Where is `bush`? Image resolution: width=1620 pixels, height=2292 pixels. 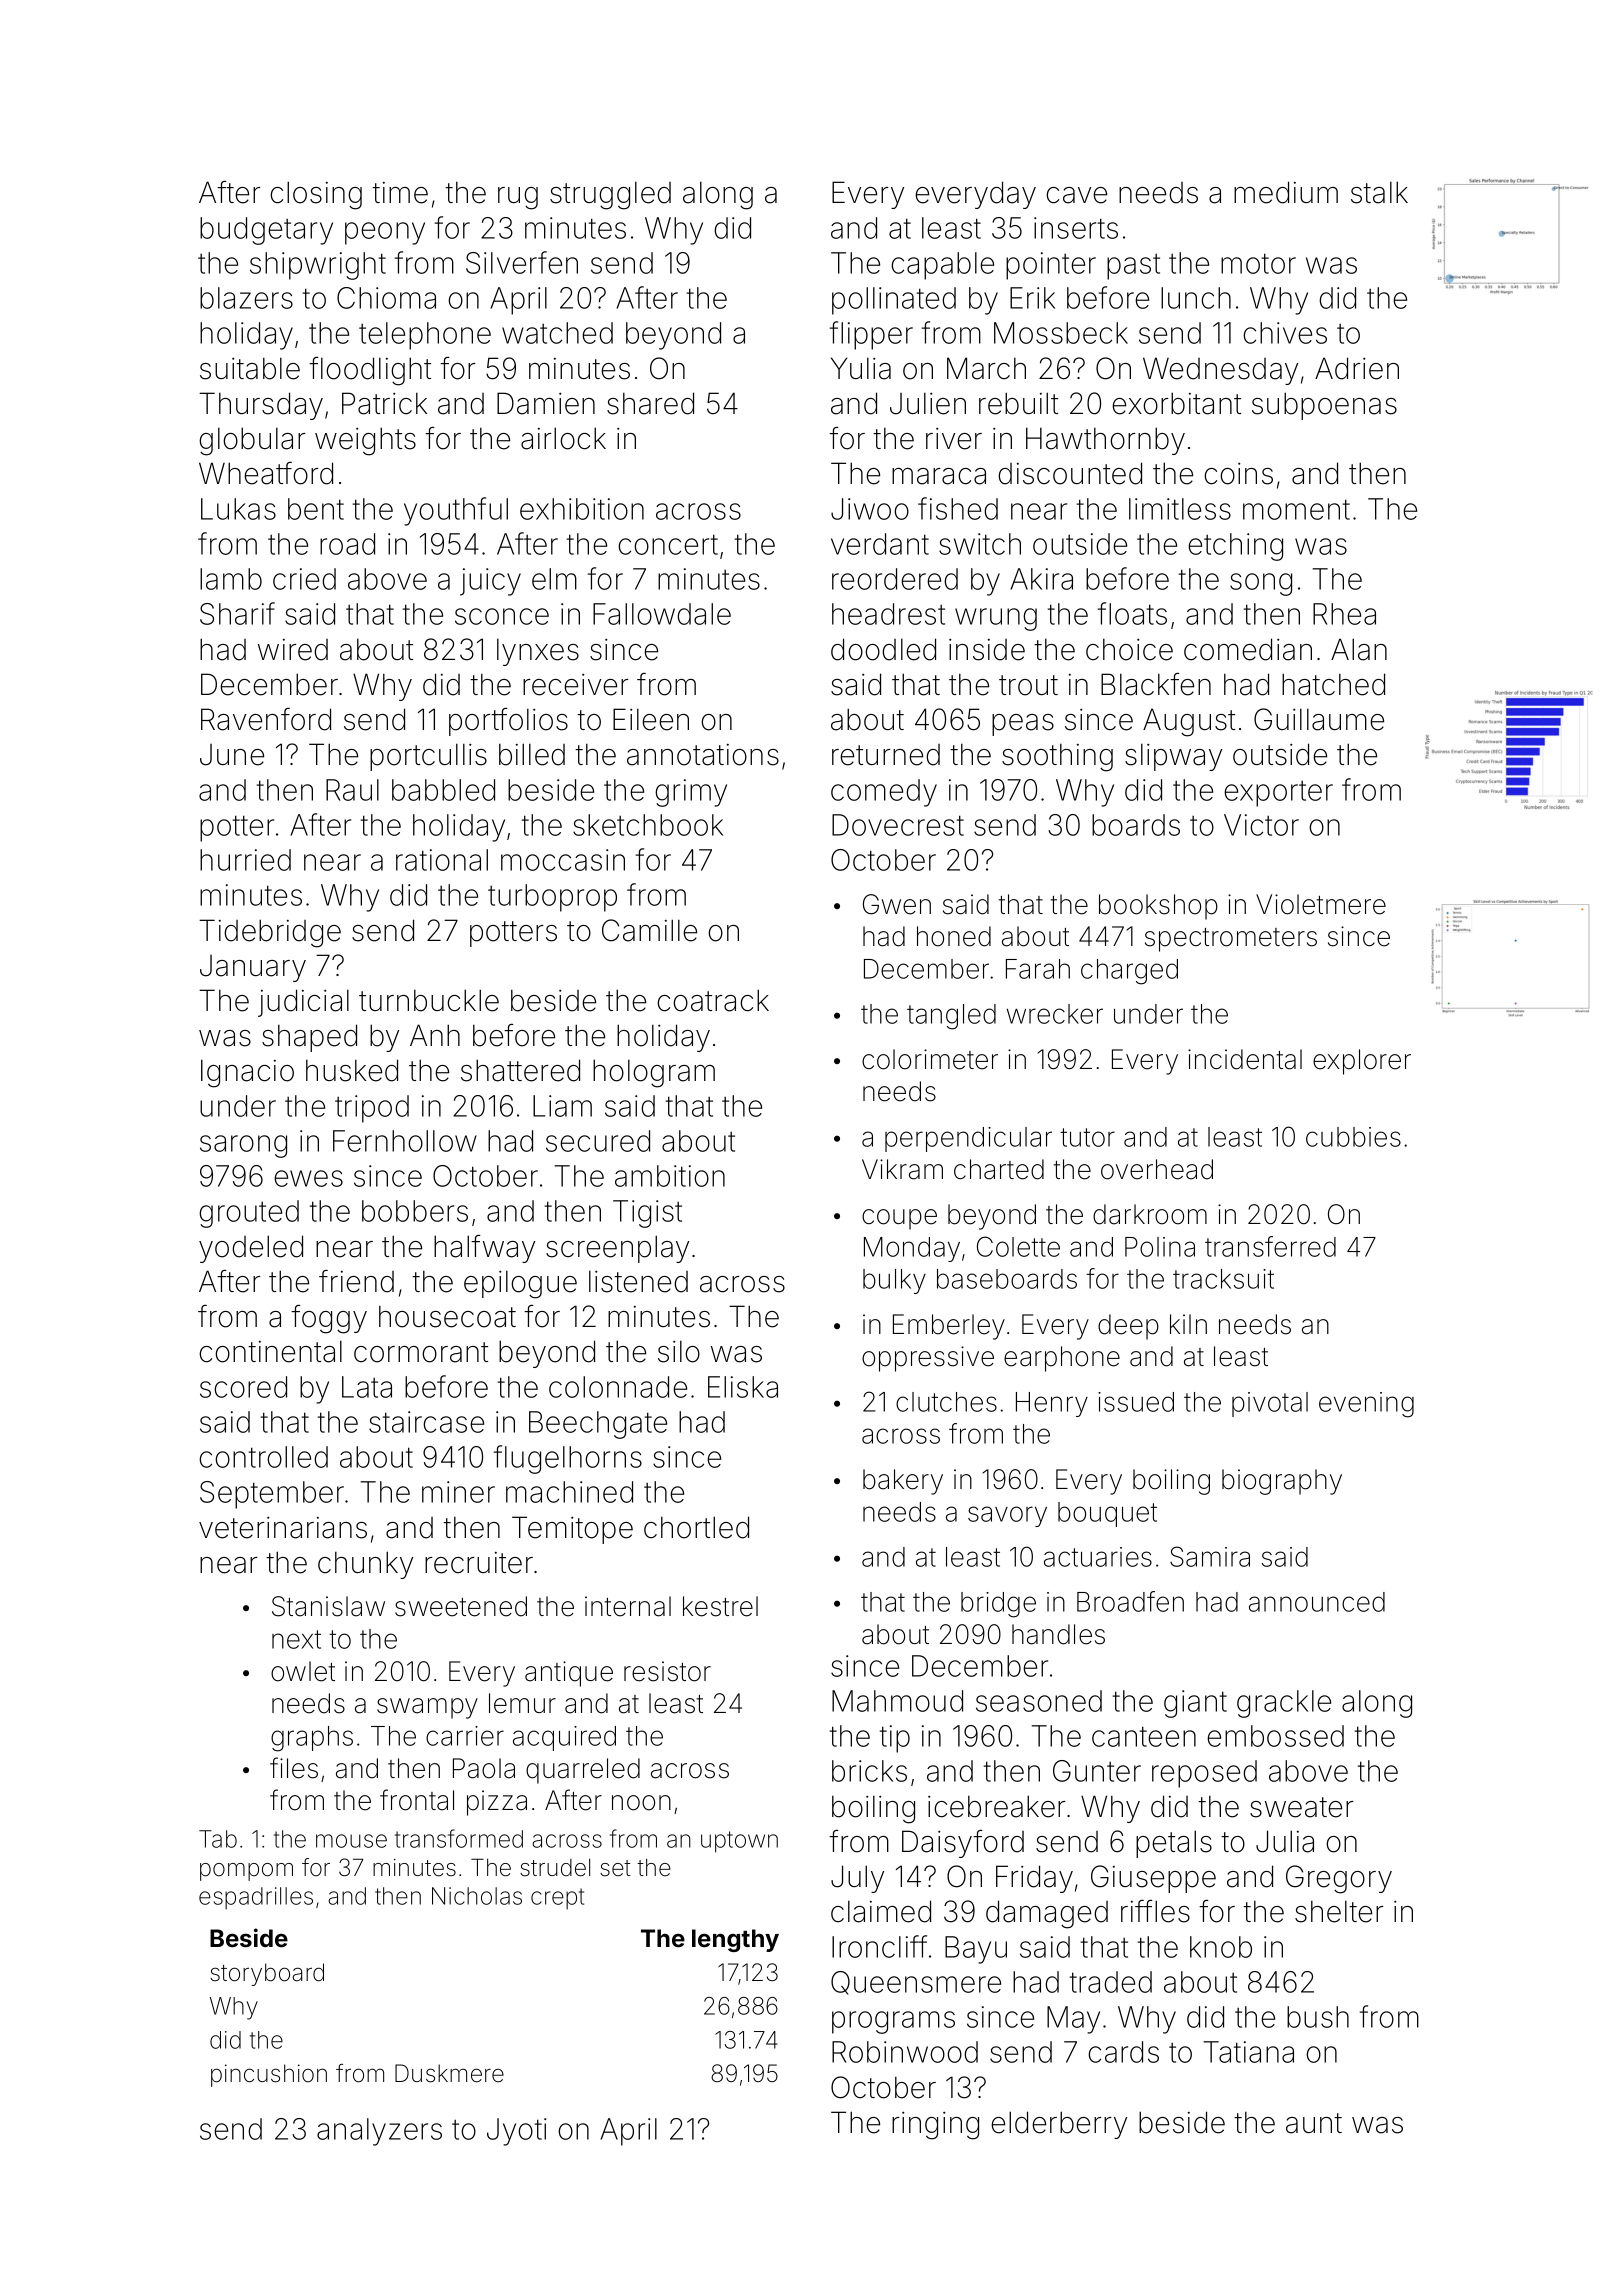 bush is located at coordinates (1318, 2017).
